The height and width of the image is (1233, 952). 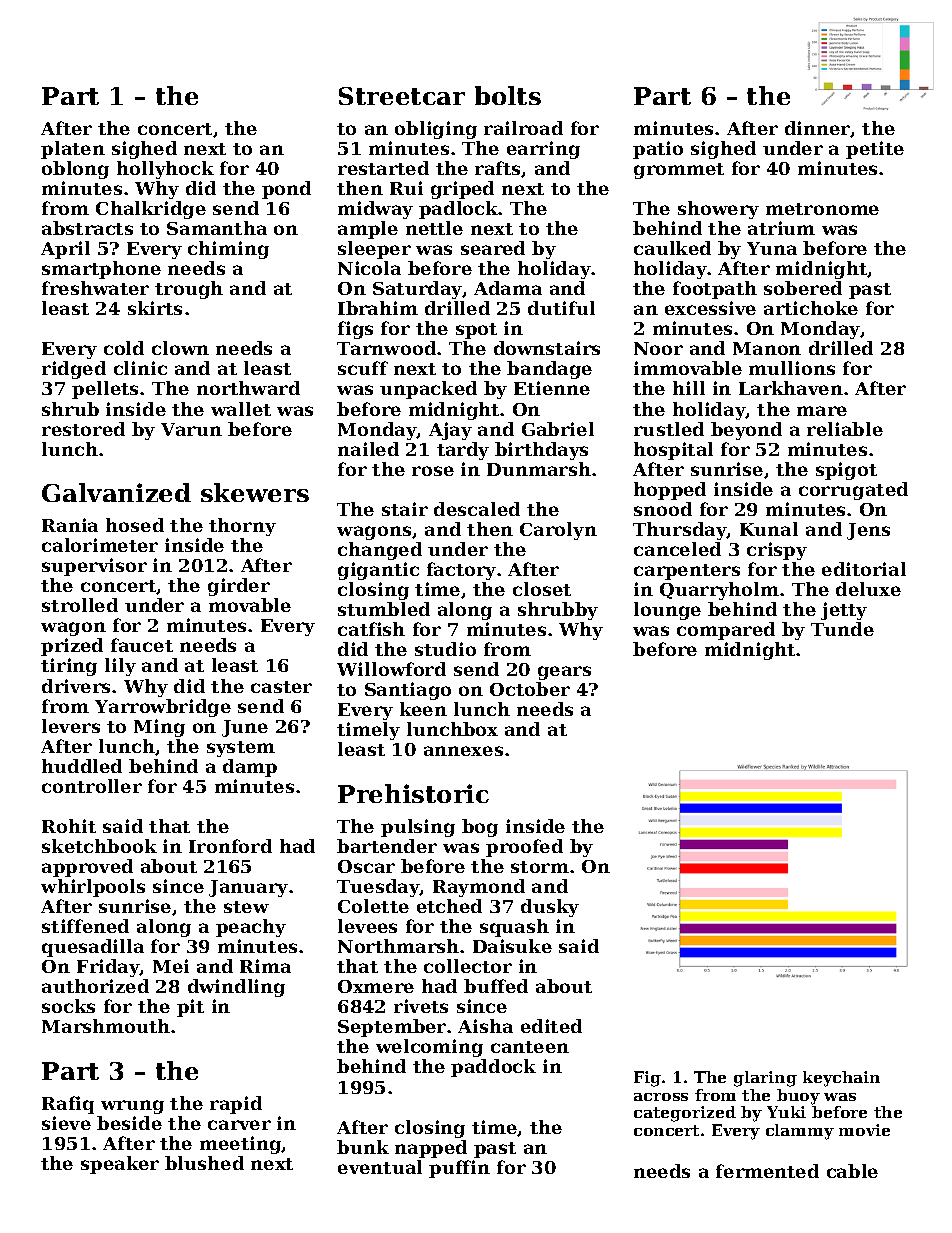 I want to click on compared, so click(x=726, y=631).
